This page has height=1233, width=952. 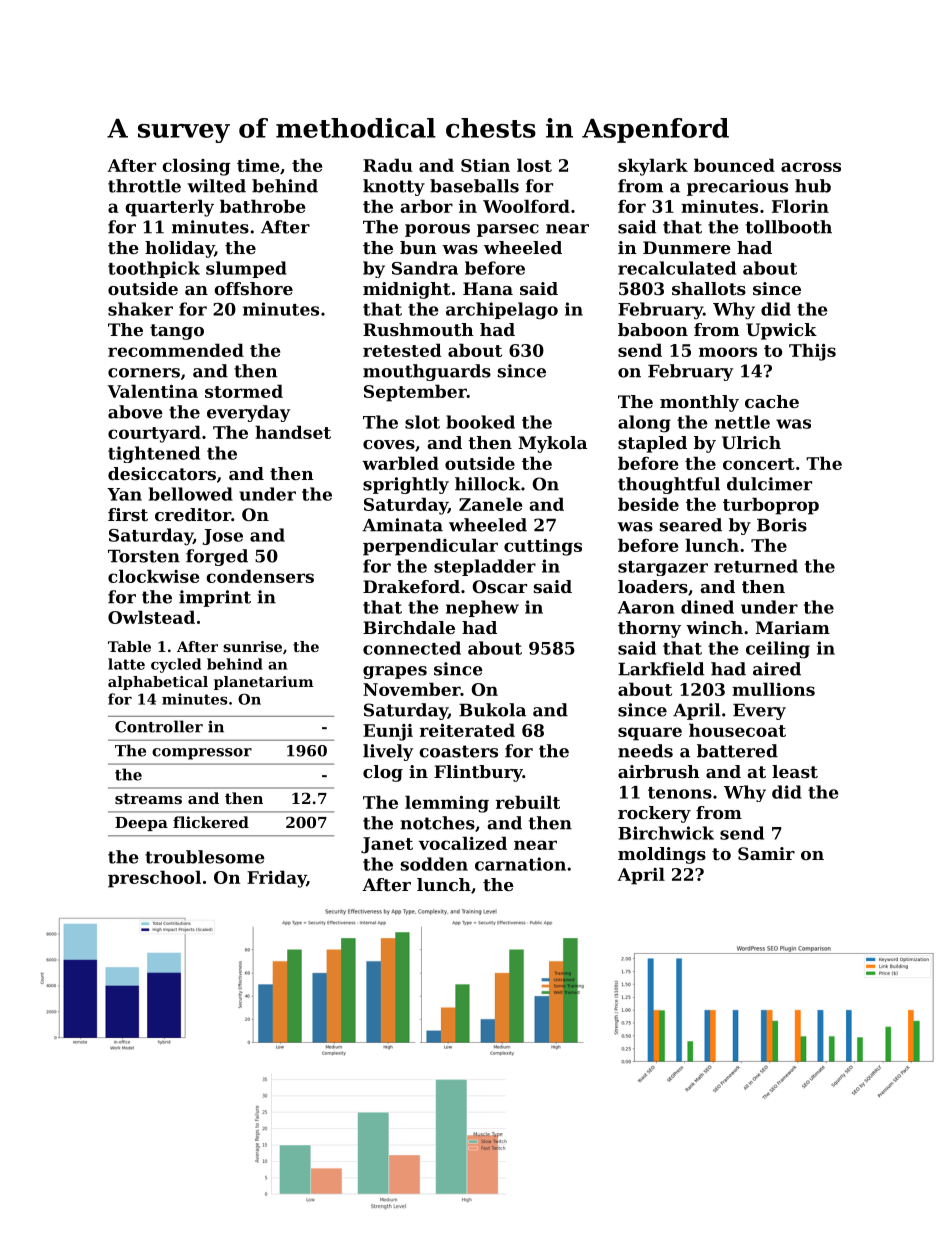 What do you see at coordinates (202, 754) in the page?
I see `compressor` at bounding box center [202, 754].
